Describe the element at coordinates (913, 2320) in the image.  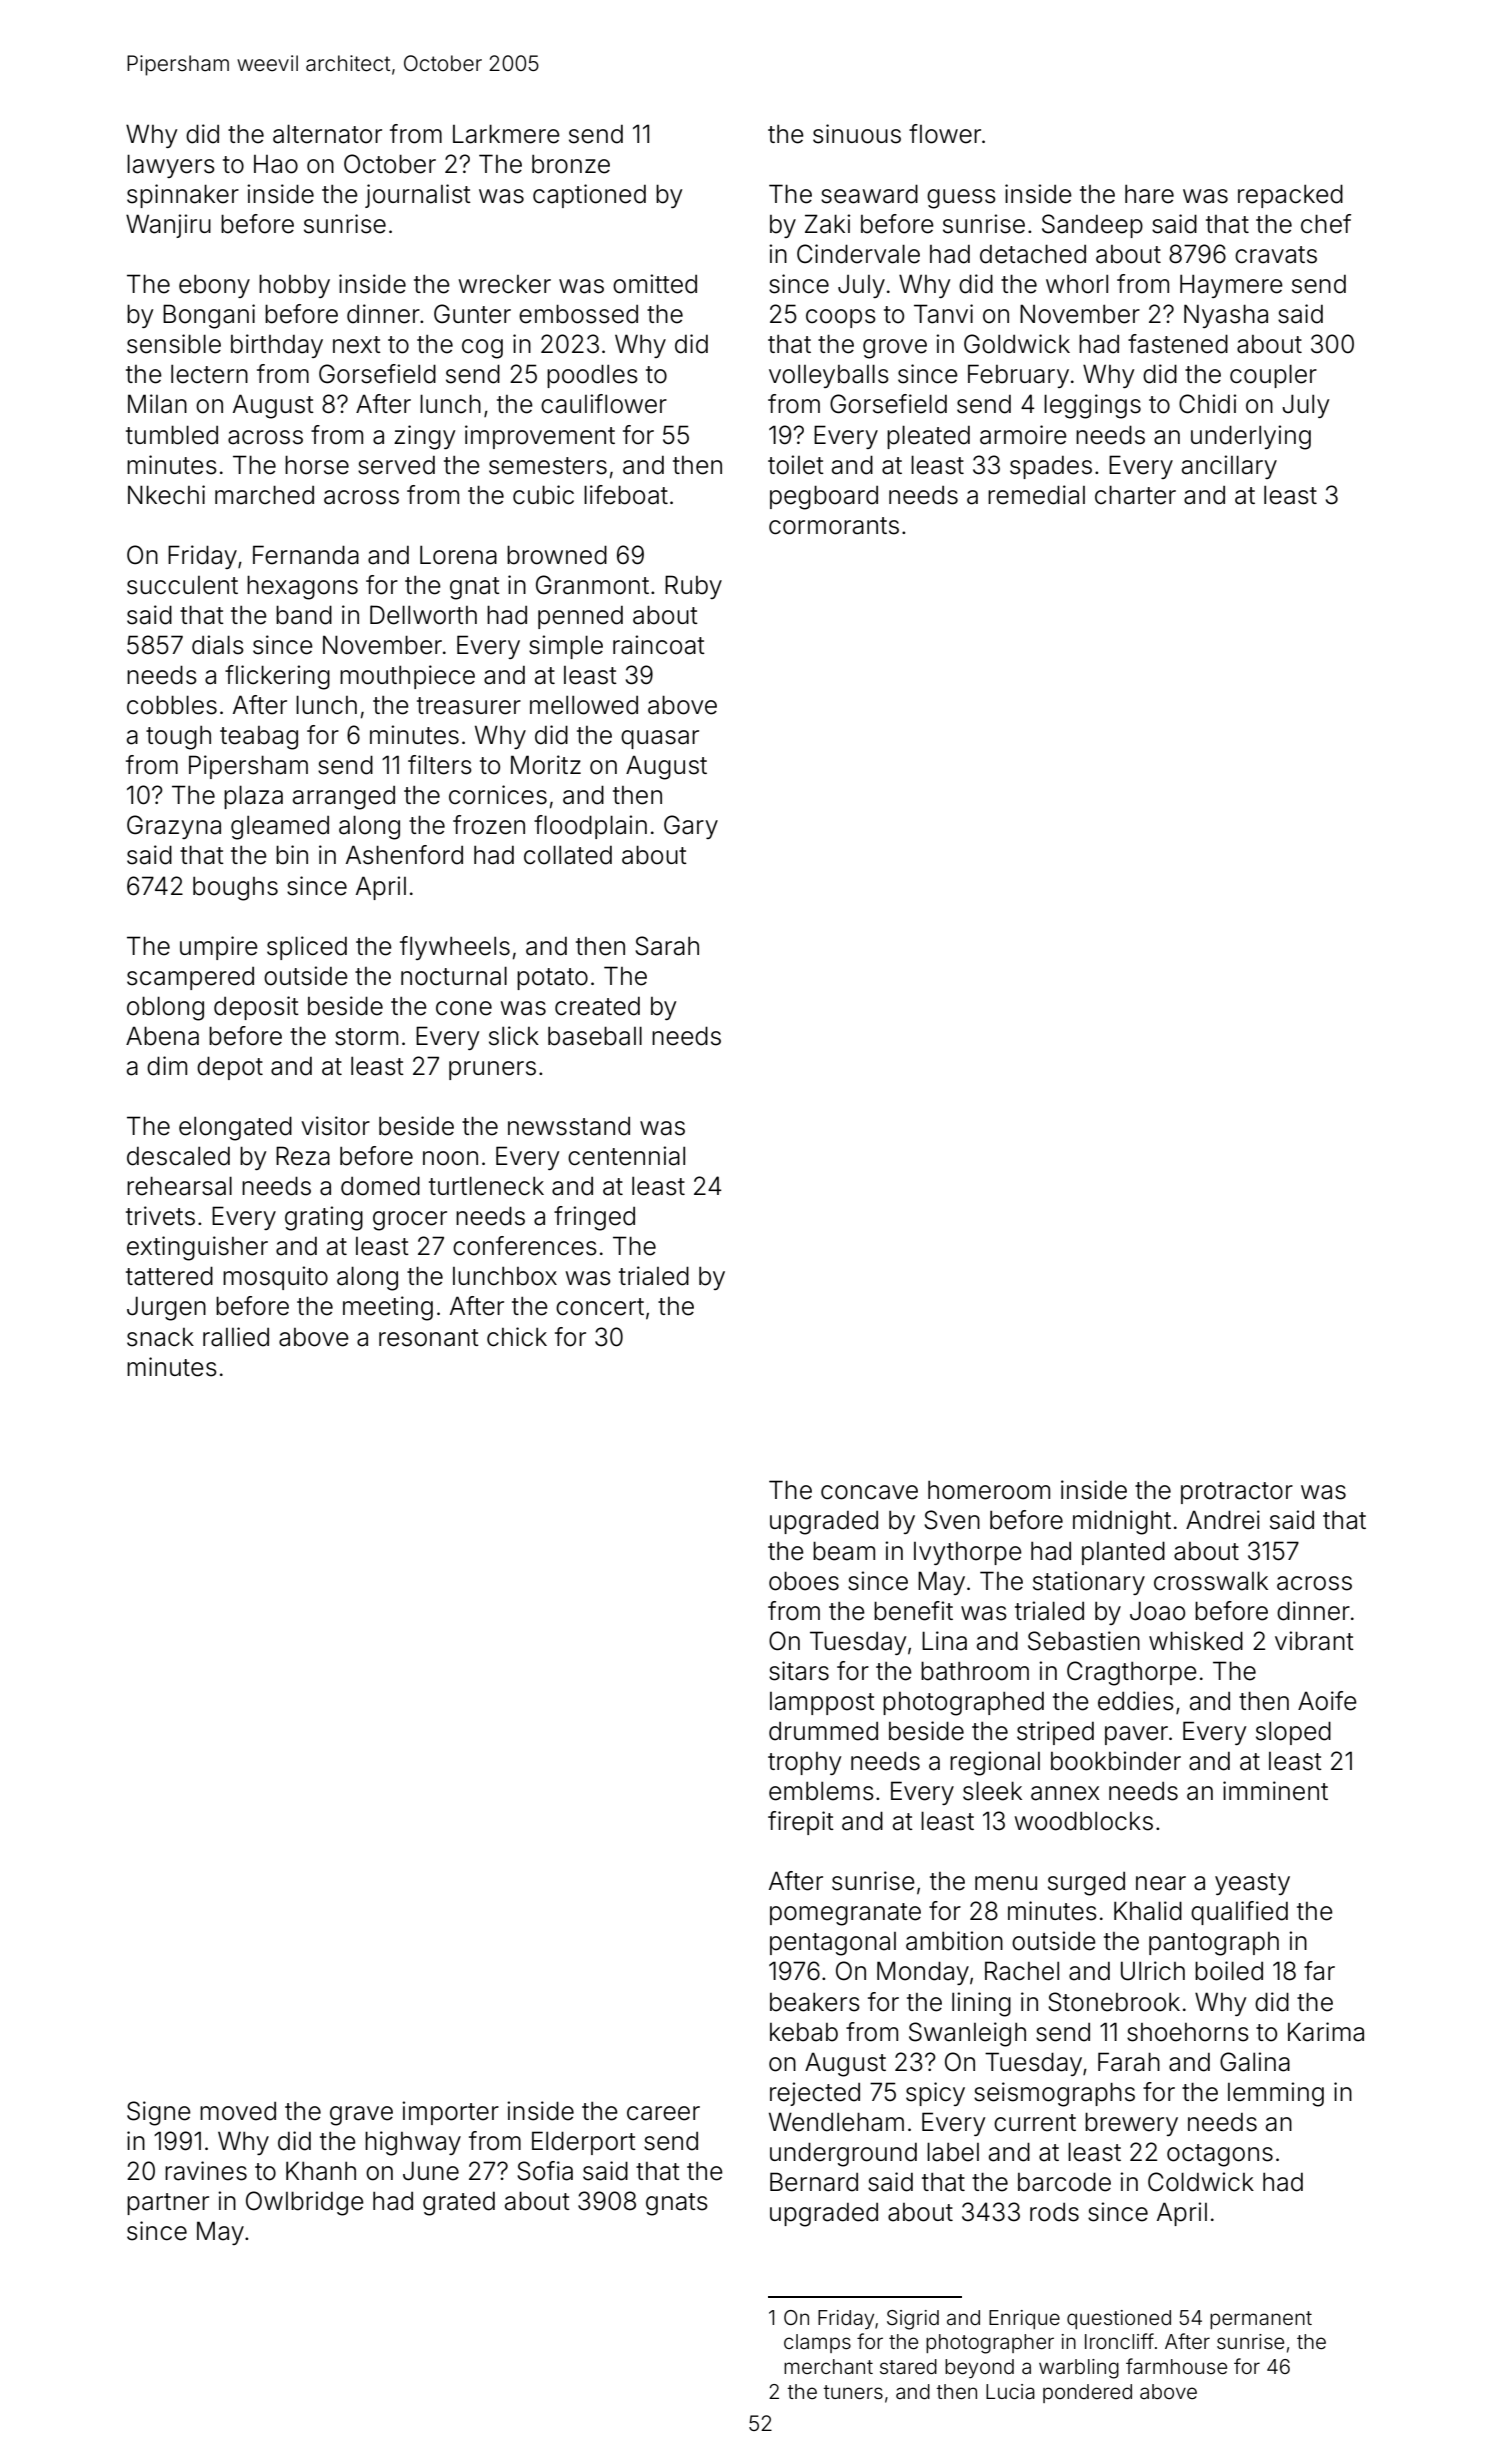
I see `Sigrid` at that location.
